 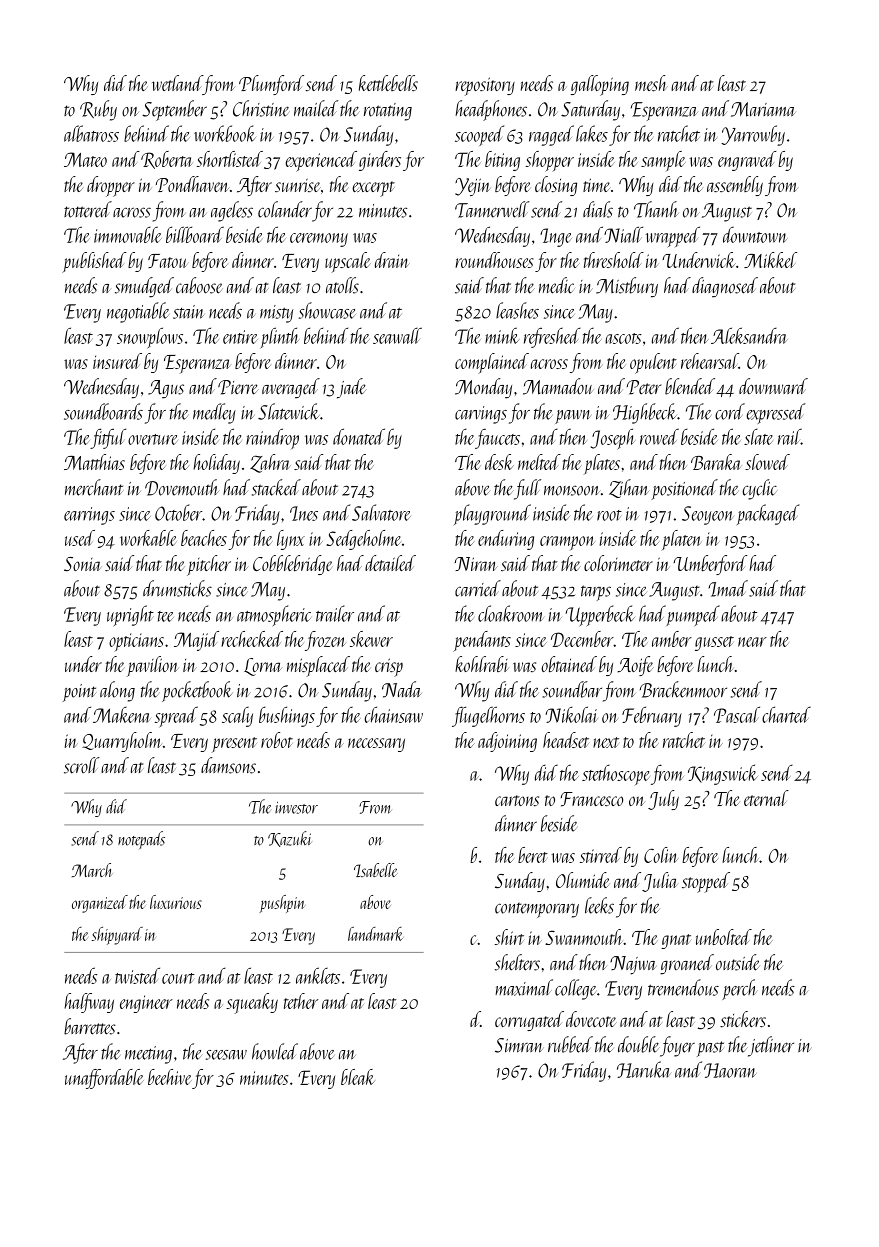 What do you see at coordinates (358, 1077) in the screenshot?
I see `bleak` at bounding box center [358, 1077].
